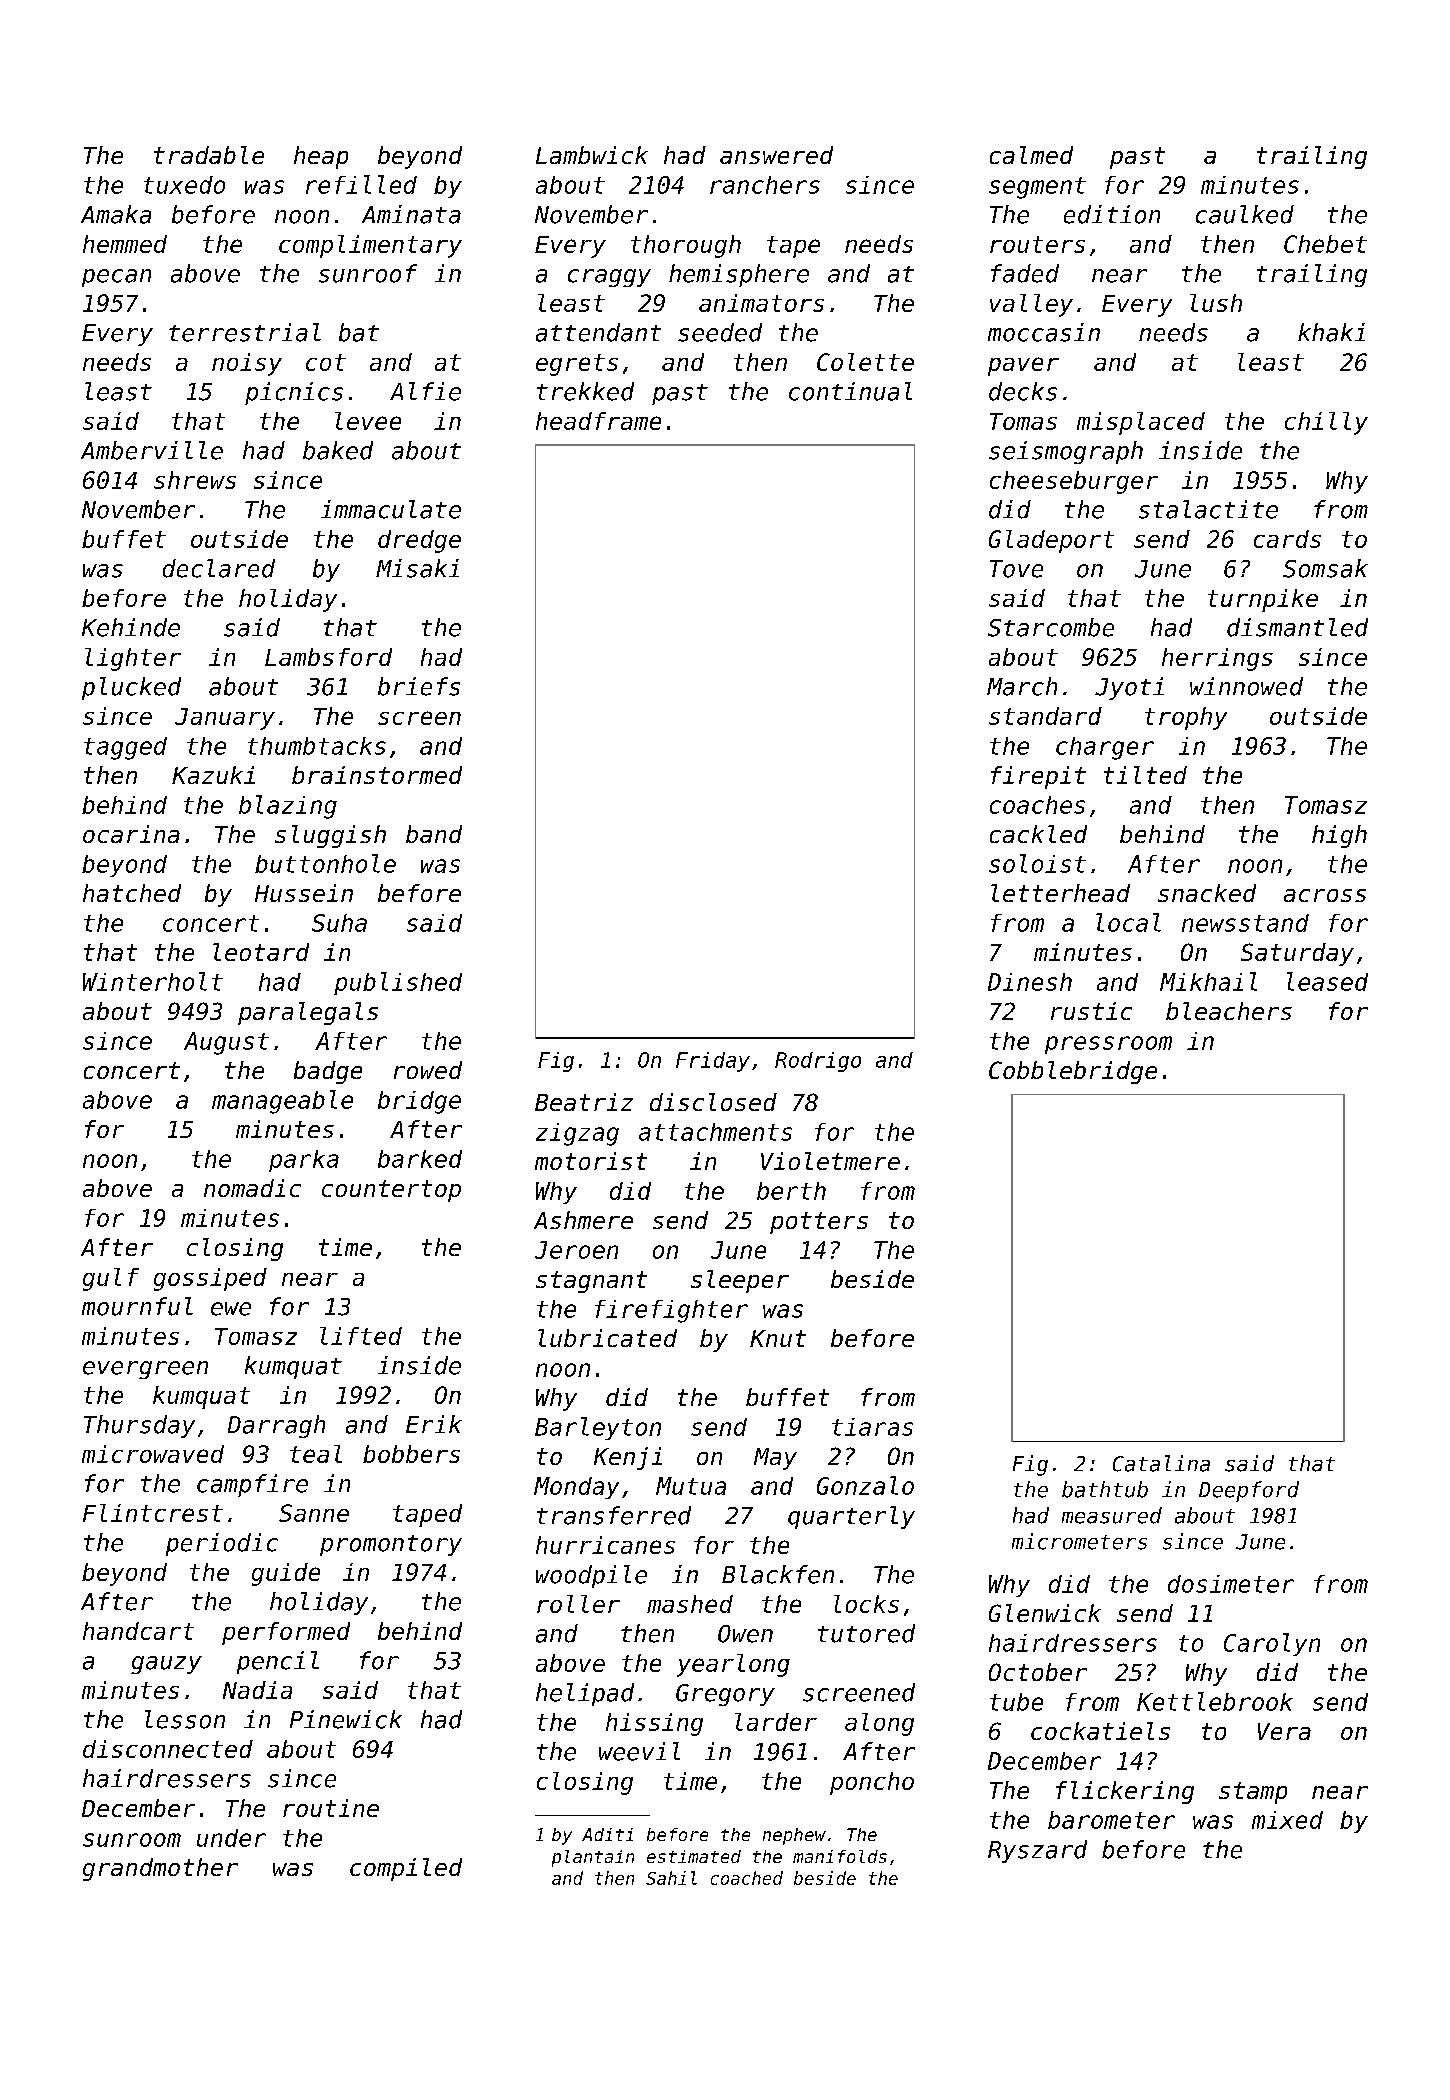  I want to click on Sahil, so click(671, 1878).
